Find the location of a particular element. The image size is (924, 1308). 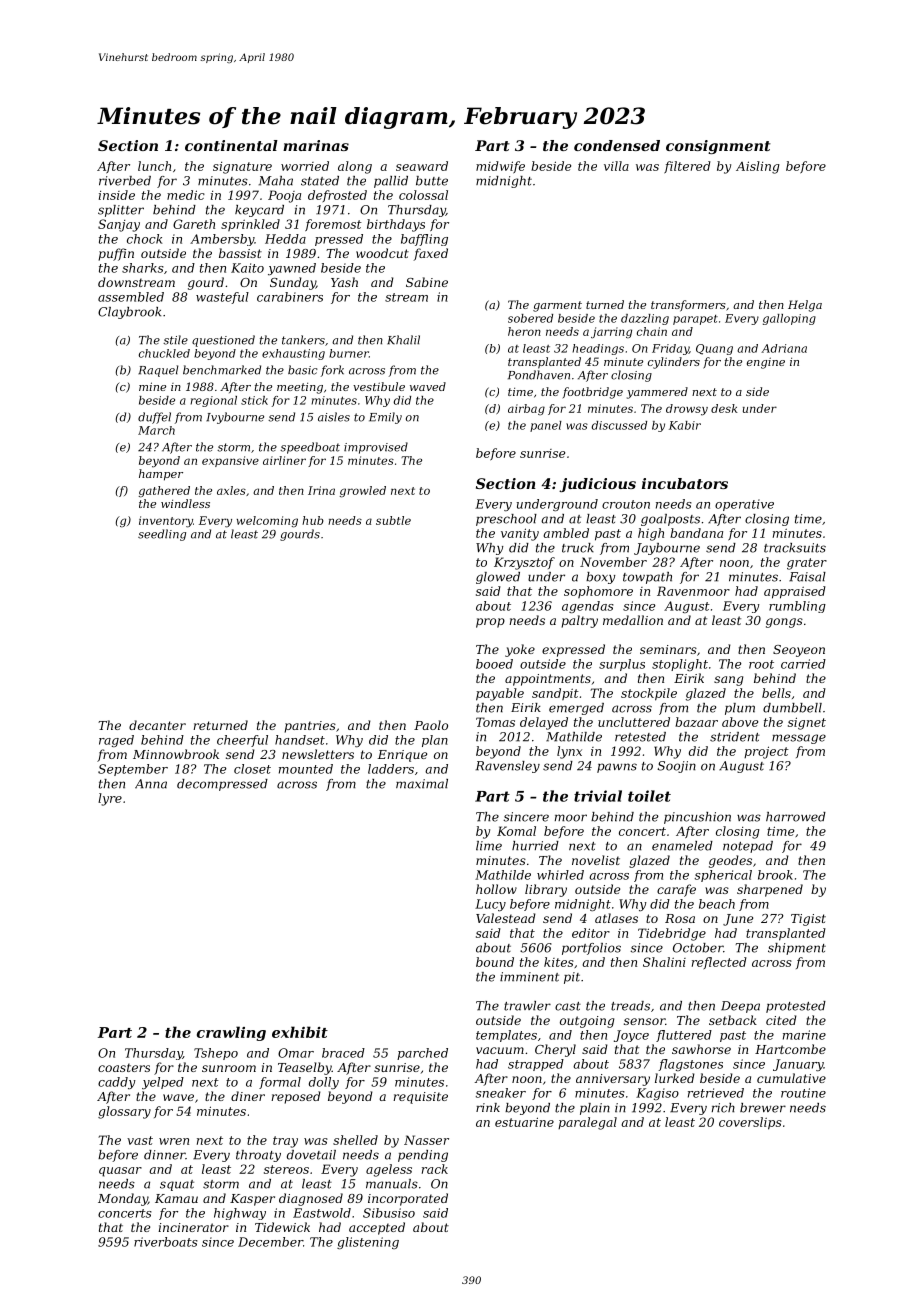

Ravensley is located at coordinates (508, 767).
